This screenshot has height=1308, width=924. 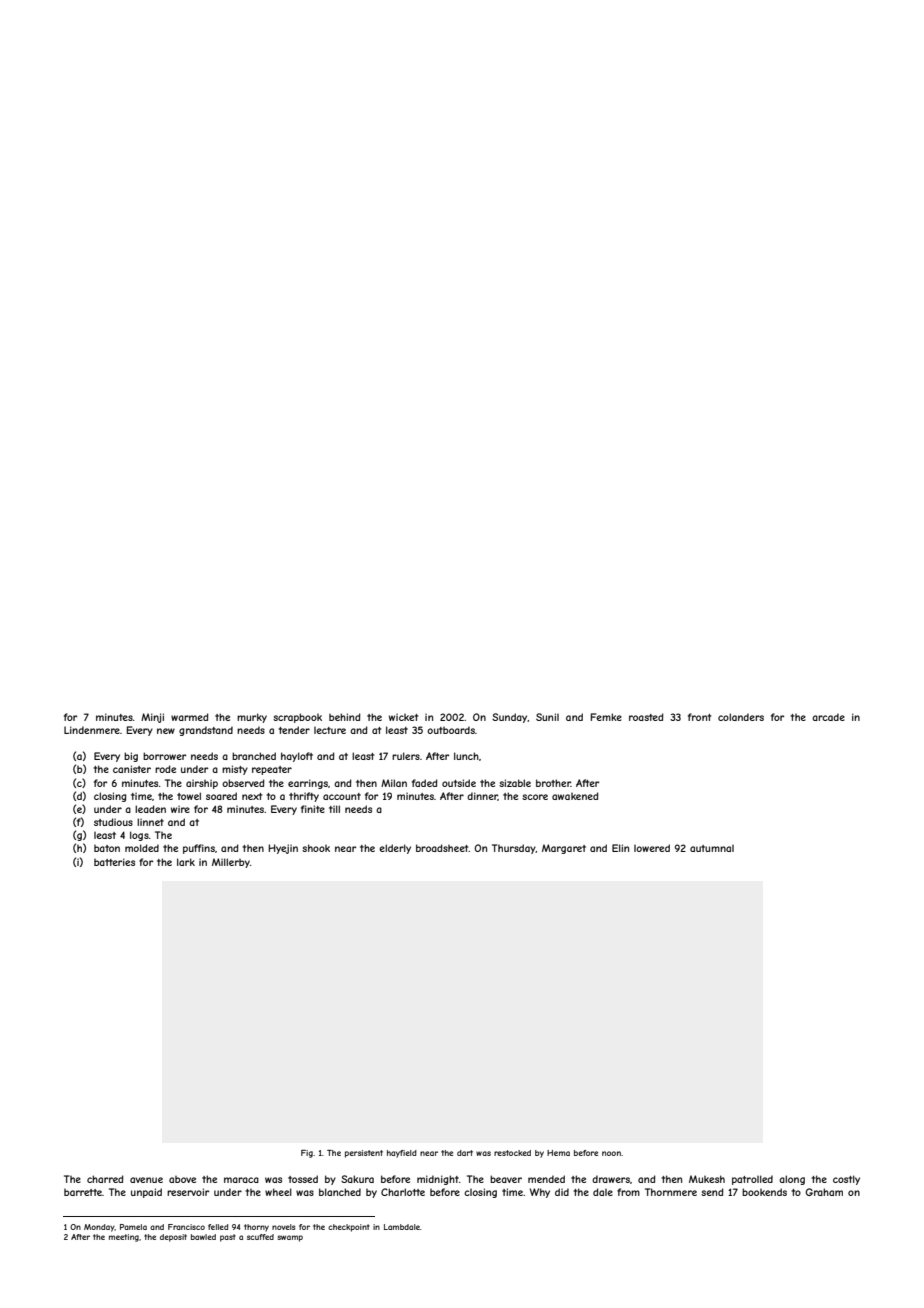 What do you see at coordinates (828, 717) in the screenshot?
I see `arcade` at bounding box center [828, 717].
